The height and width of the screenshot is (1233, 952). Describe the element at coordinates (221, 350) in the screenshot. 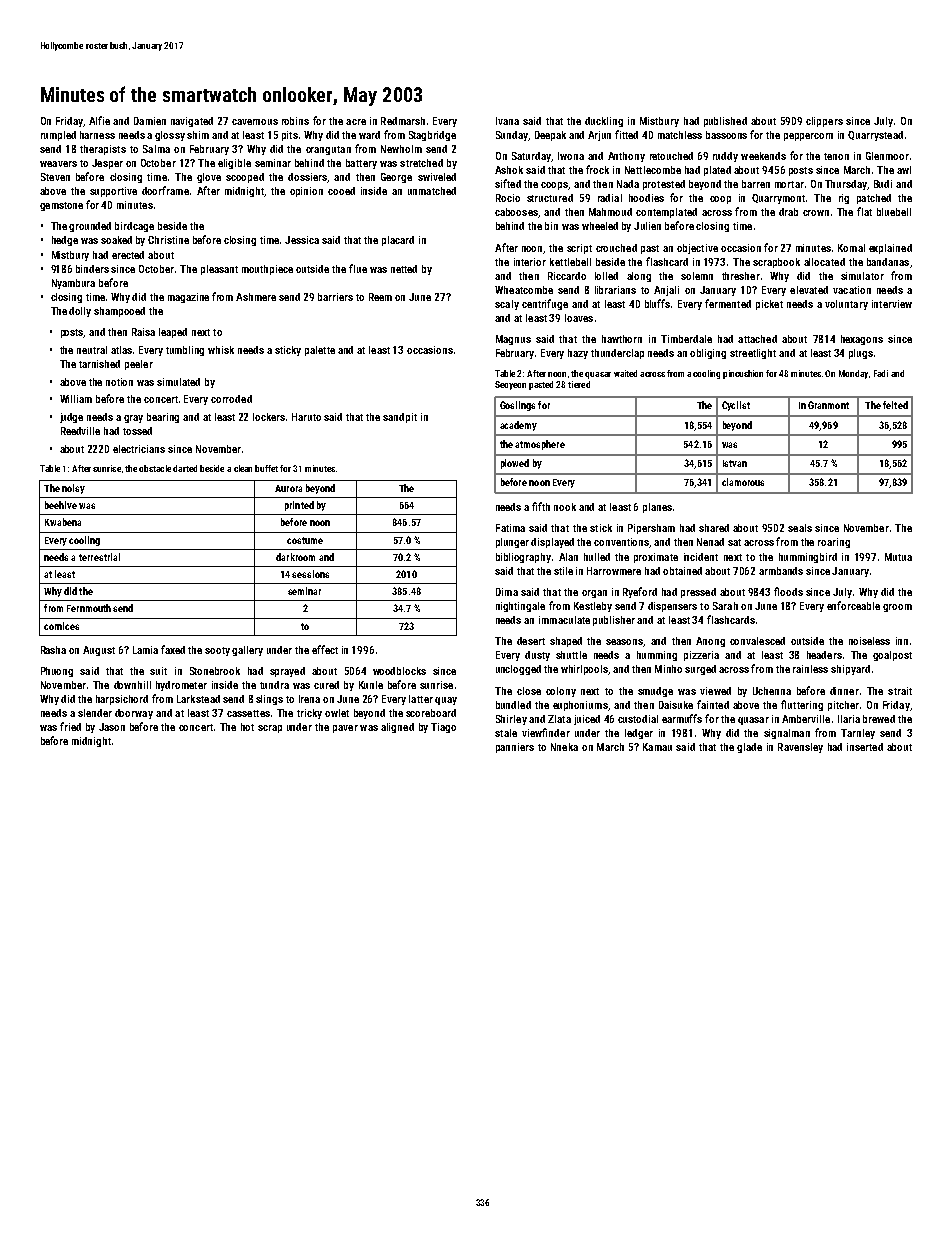

I see `whisk` at that location.
